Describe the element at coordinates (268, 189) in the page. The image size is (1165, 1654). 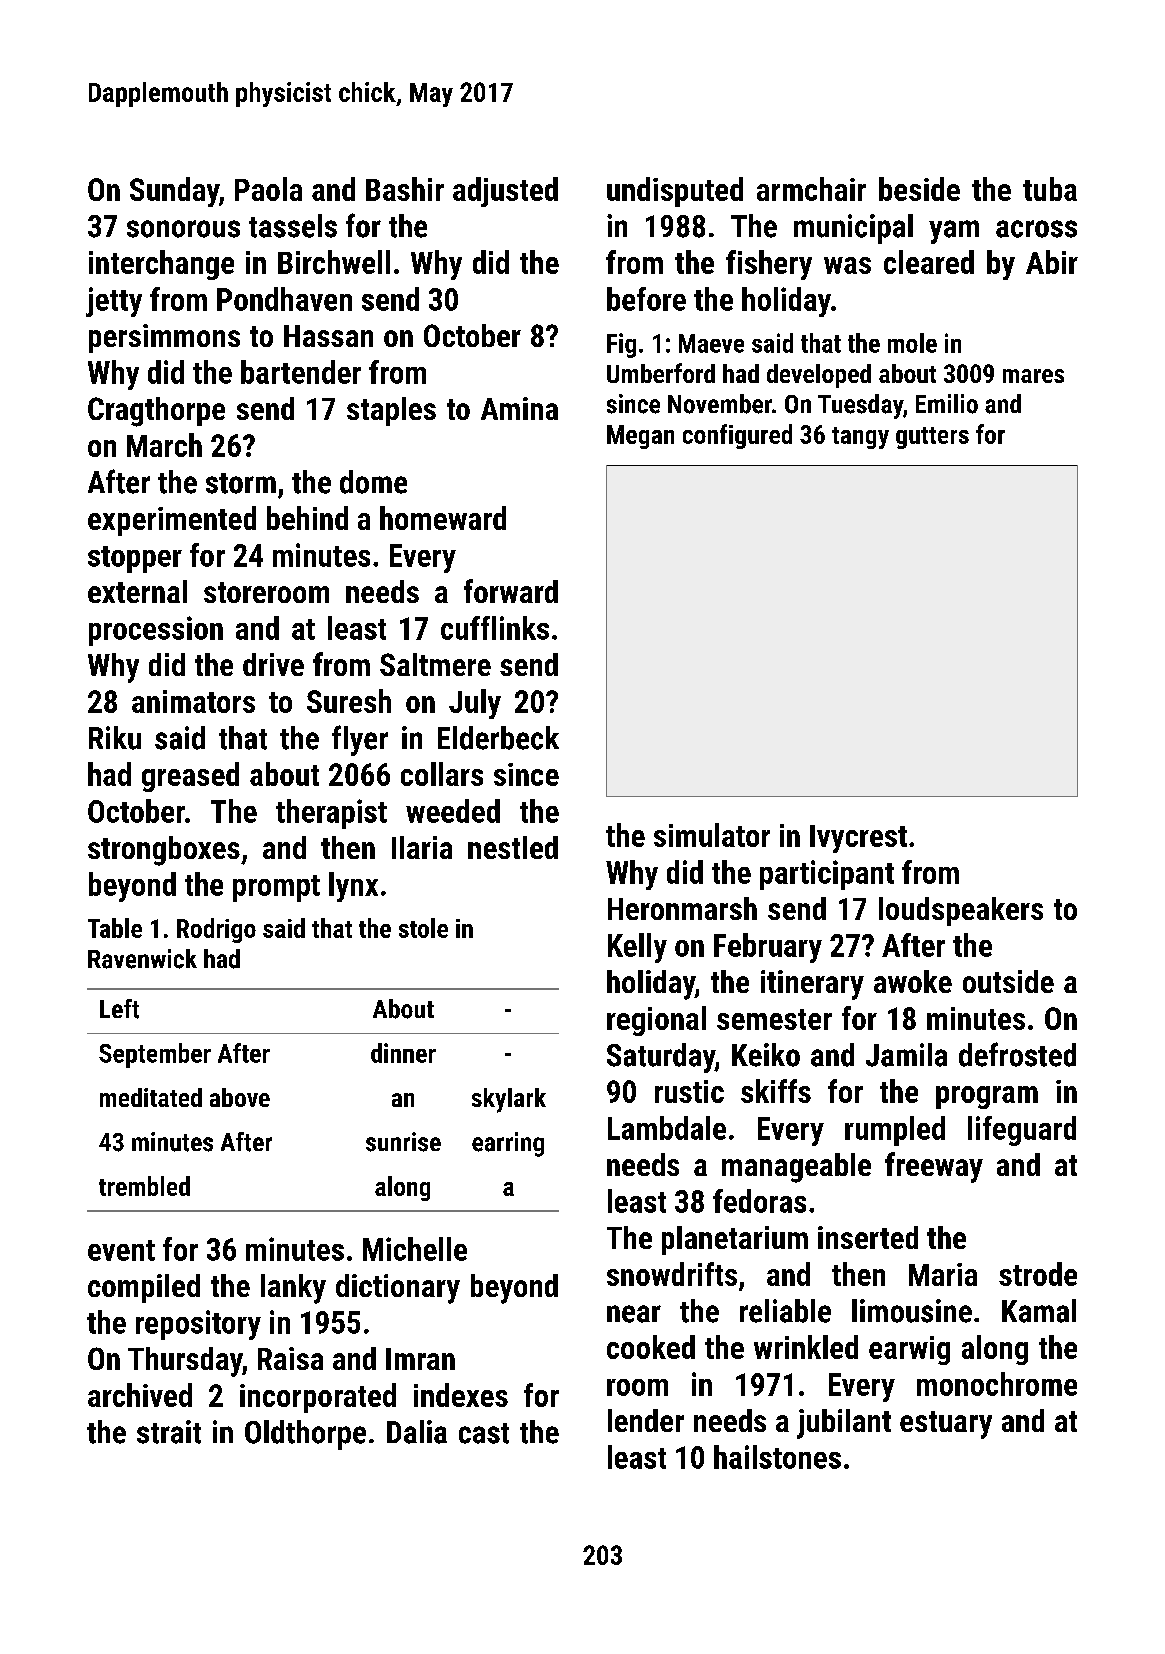
I see `Paola` at that location.
